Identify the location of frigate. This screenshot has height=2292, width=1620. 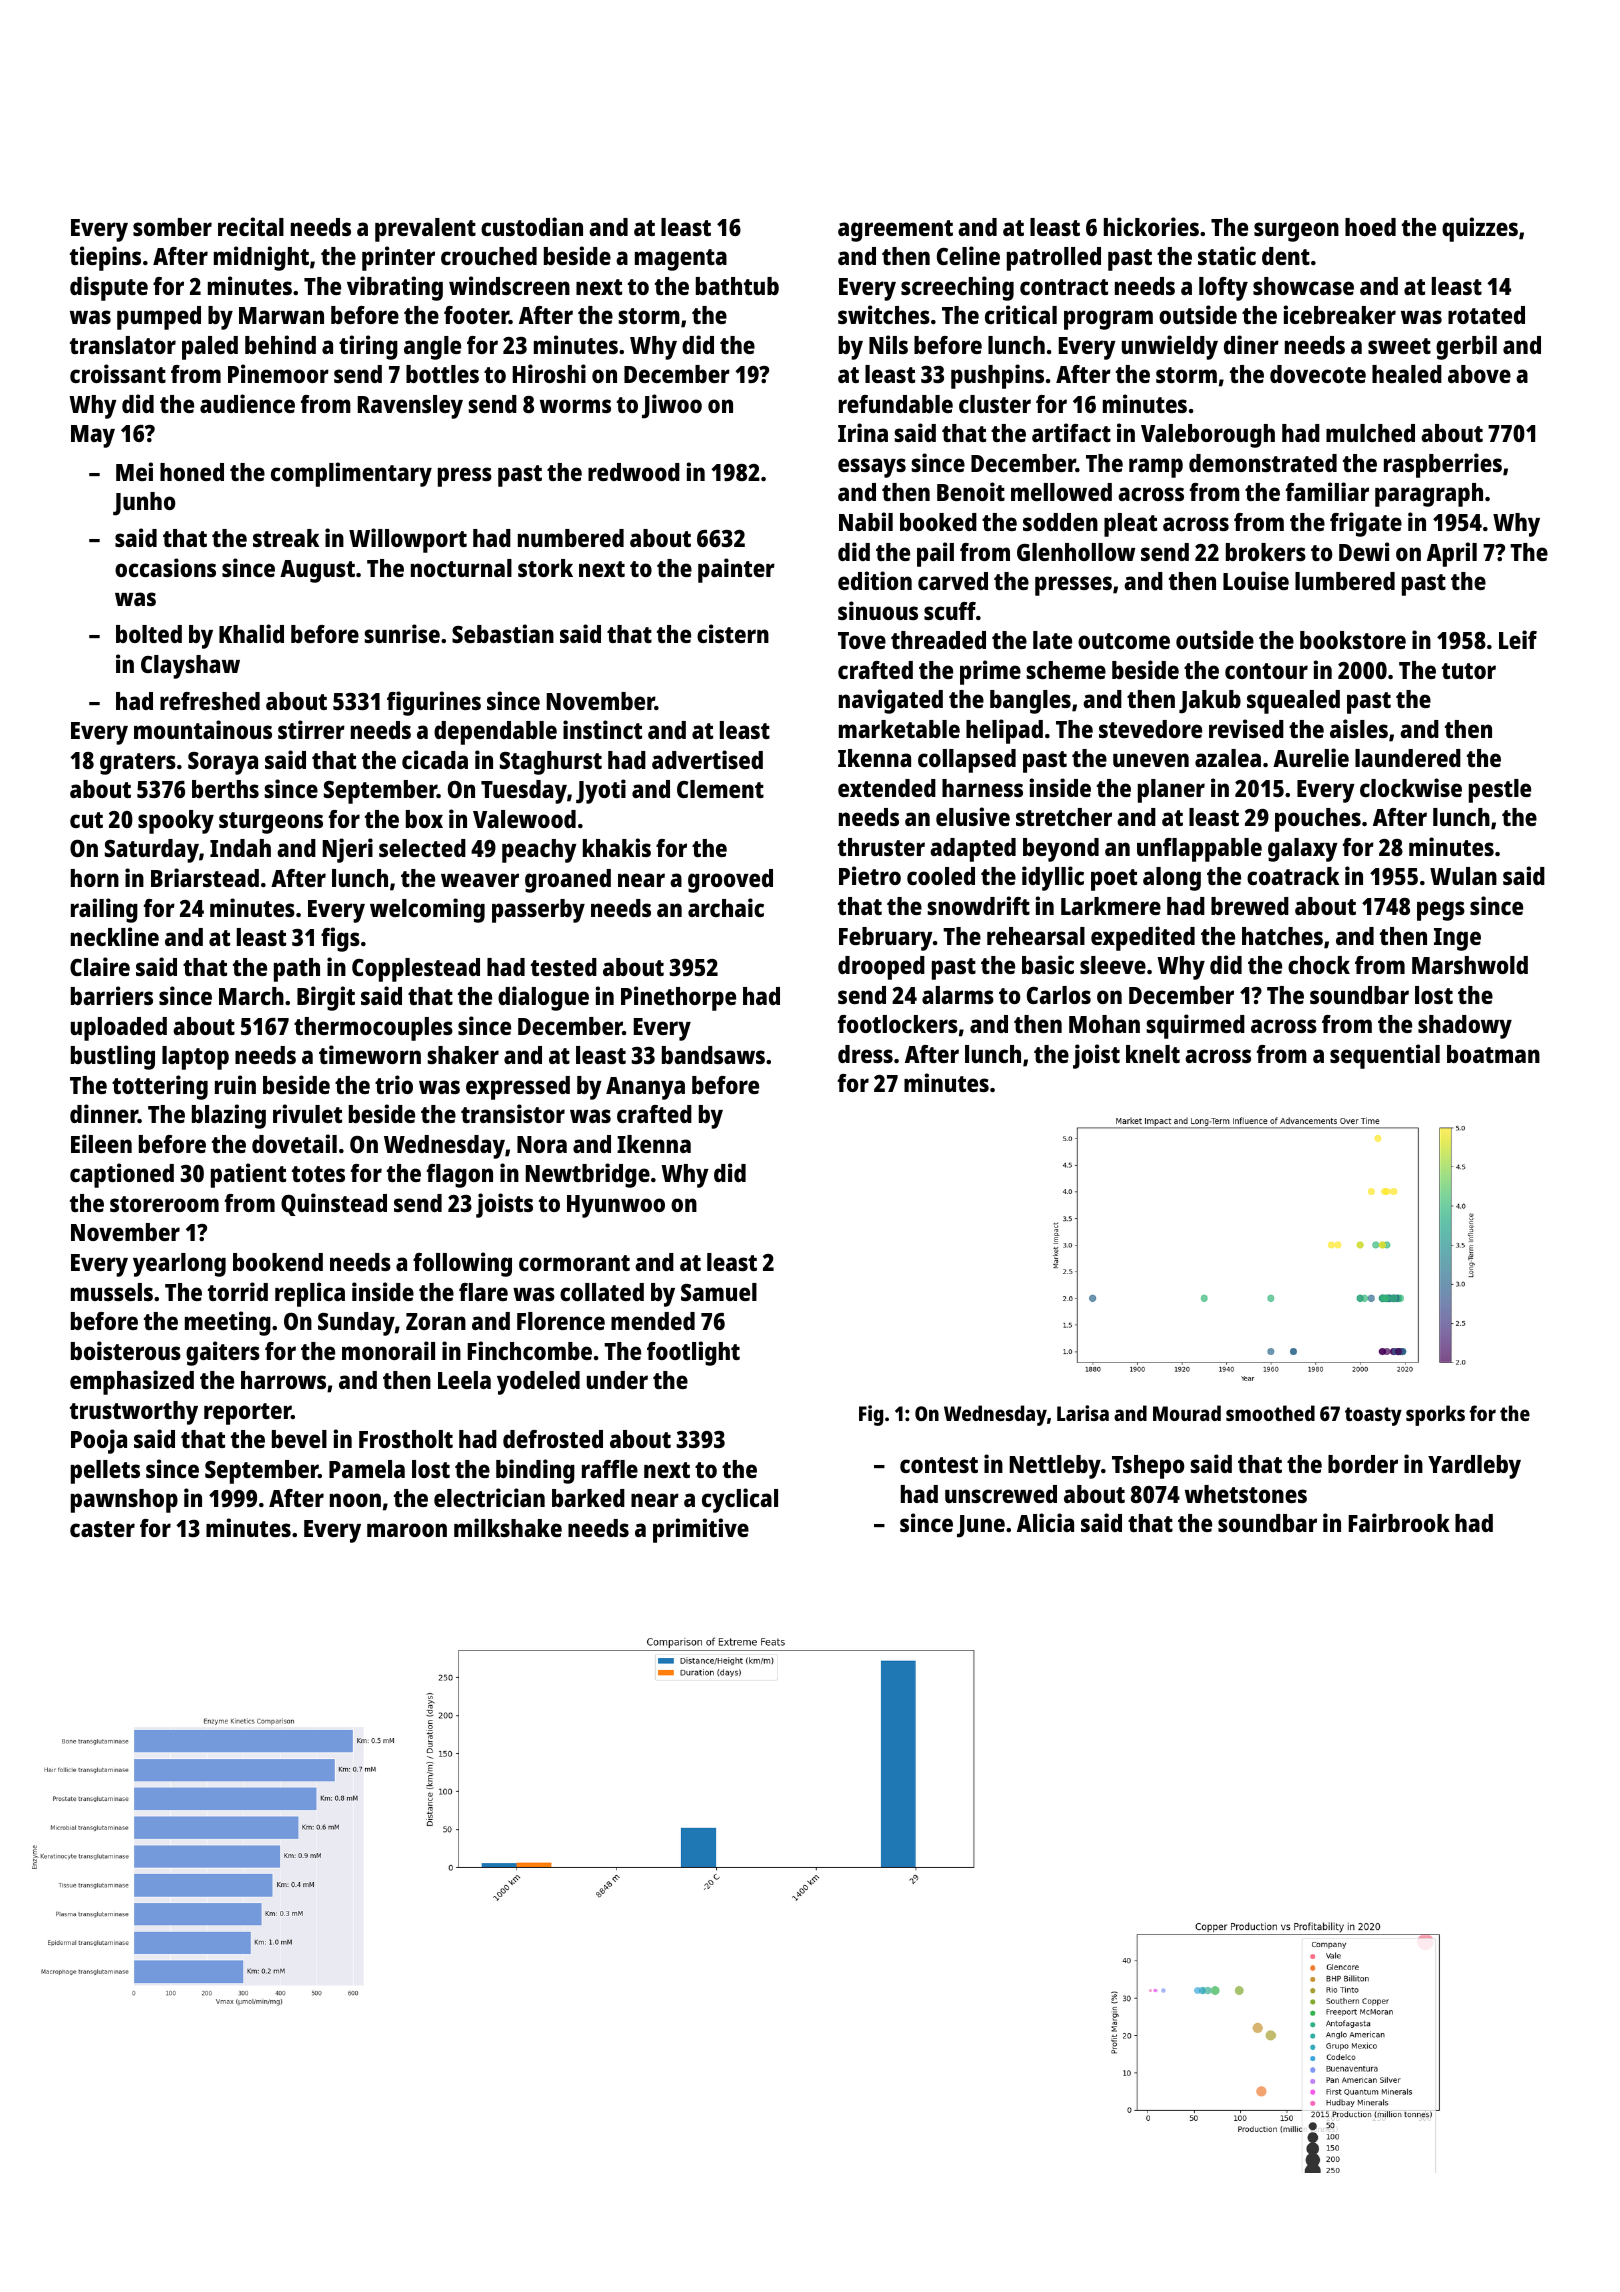
(1366, 524).
